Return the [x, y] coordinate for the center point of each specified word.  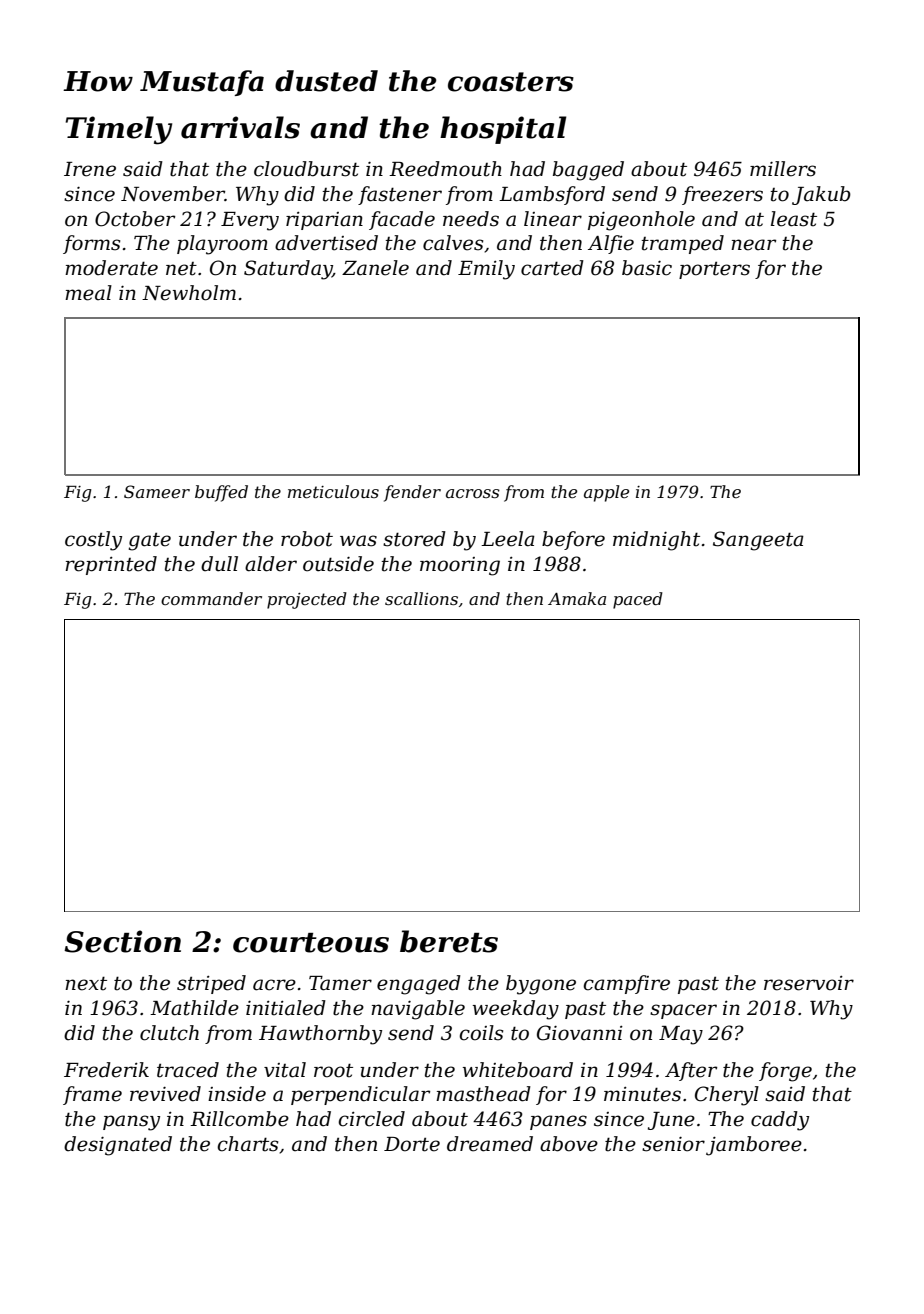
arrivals [240, 127]
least [794, 219]
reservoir [809, 983]
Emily [486, 270]
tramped [683, 244]
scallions [421, 598]
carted [552, 268]
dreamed [490, 1144]
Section [122, 941]
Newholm [189, 293]
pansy [131, 1123]
